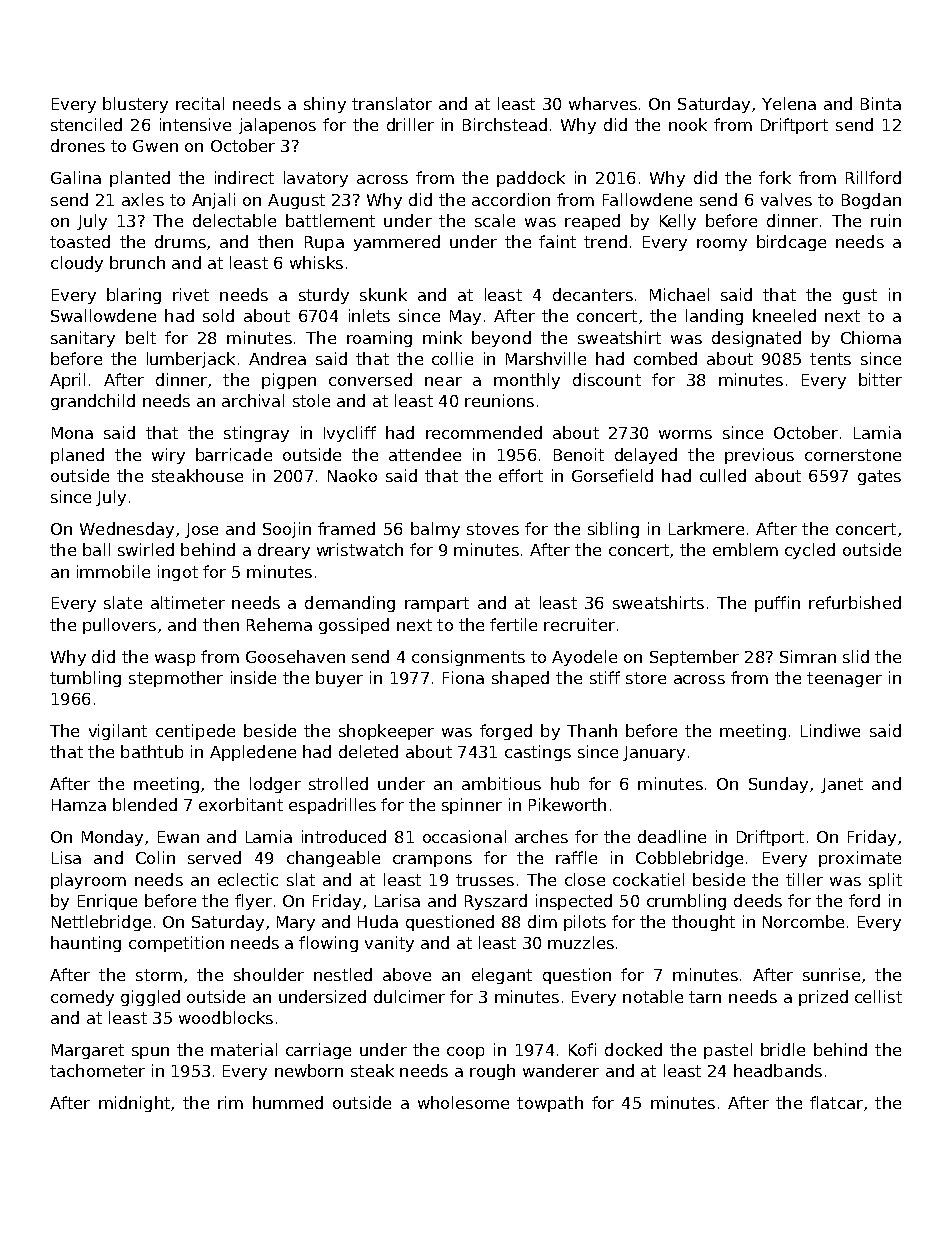 The width and height of the document is (952, 1233). I want to click on deeds, so click(758, 900).
